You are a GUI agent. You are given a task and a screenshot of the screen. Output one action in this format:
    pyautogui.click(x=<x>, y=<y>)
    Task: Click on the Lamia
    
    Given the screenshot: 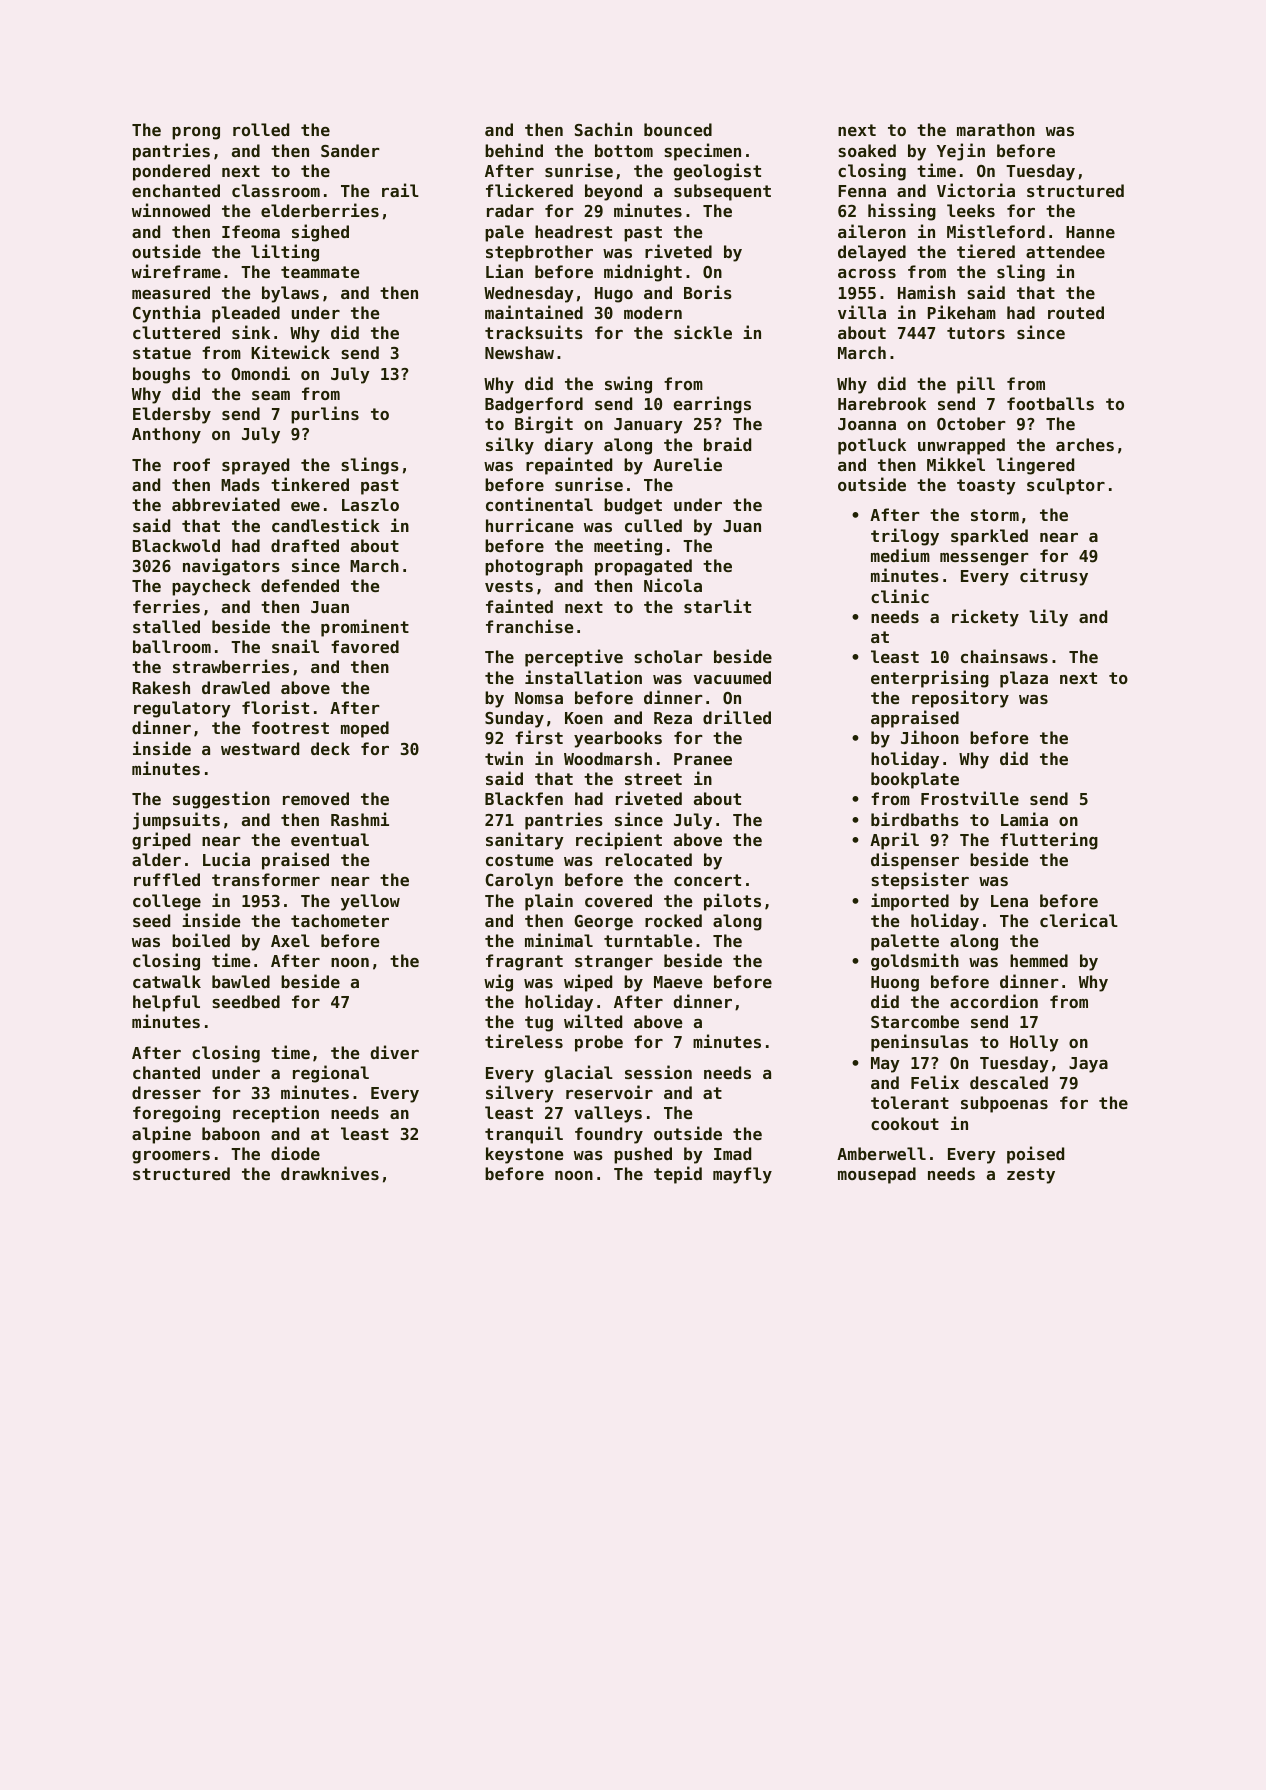 What is the action you would take?
    pyautogui.click(x=1024, y=819)
